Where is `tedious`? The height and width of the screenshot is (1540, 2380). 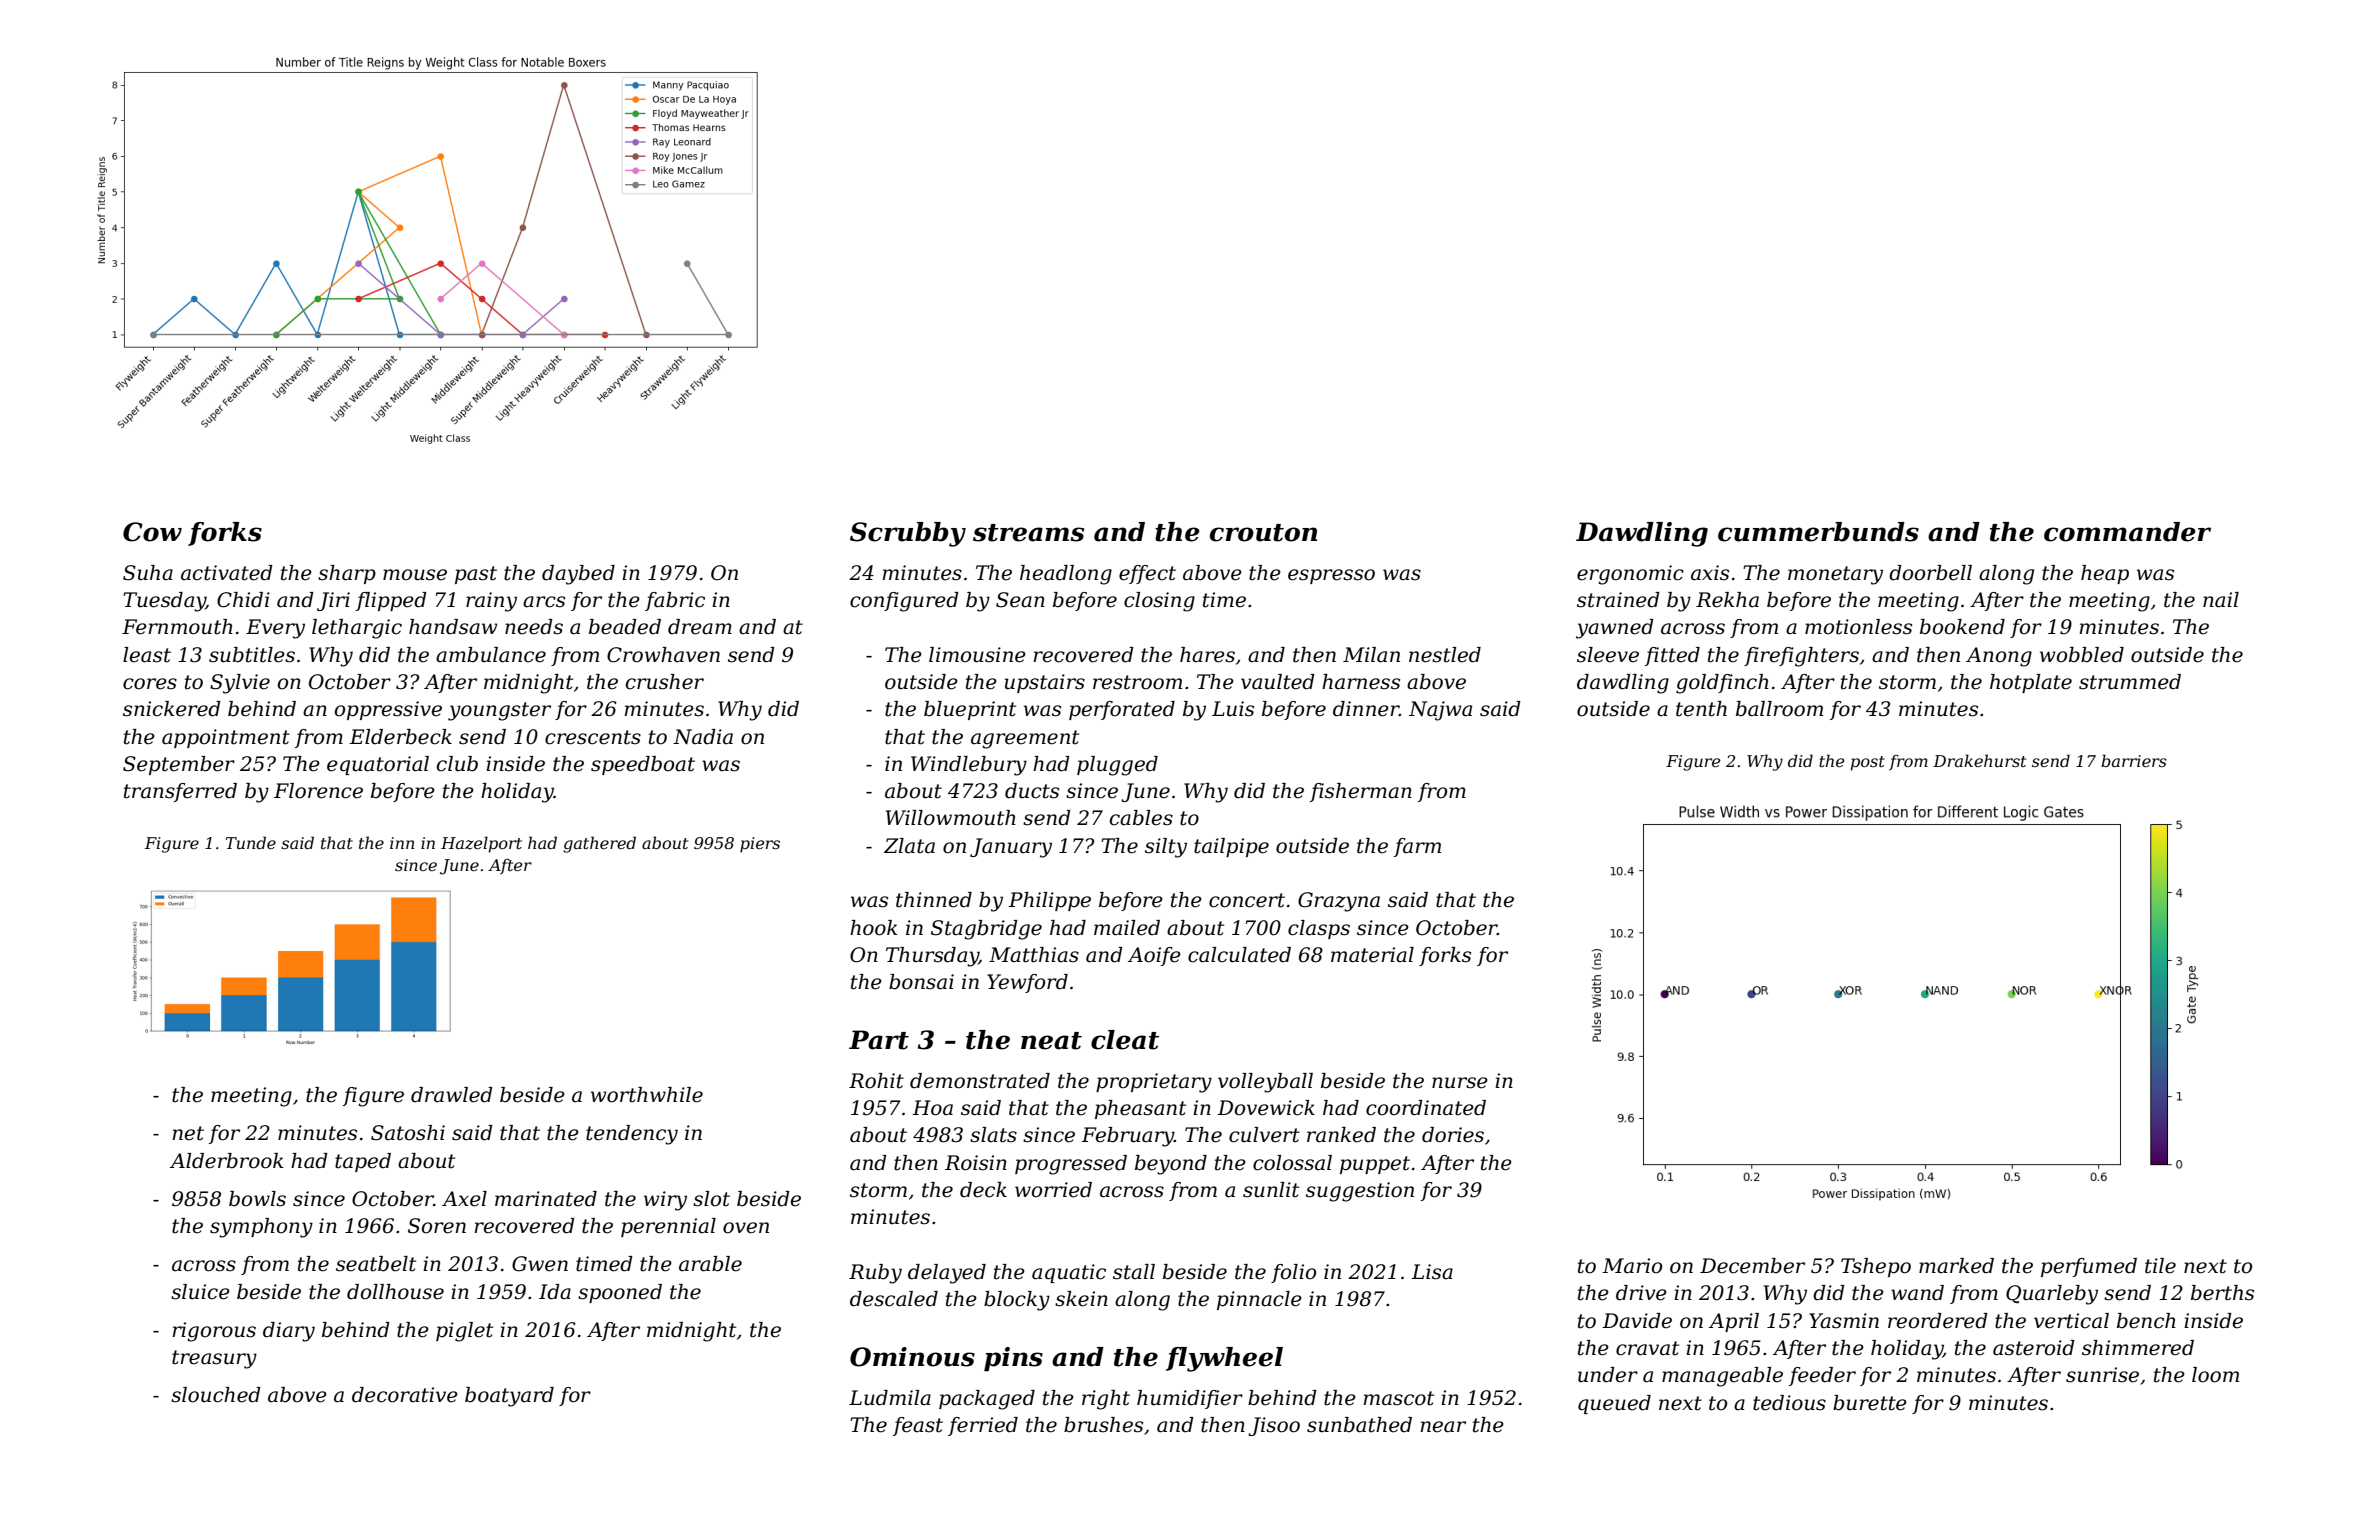 tedious is located at coordinates (1789, 1403).
